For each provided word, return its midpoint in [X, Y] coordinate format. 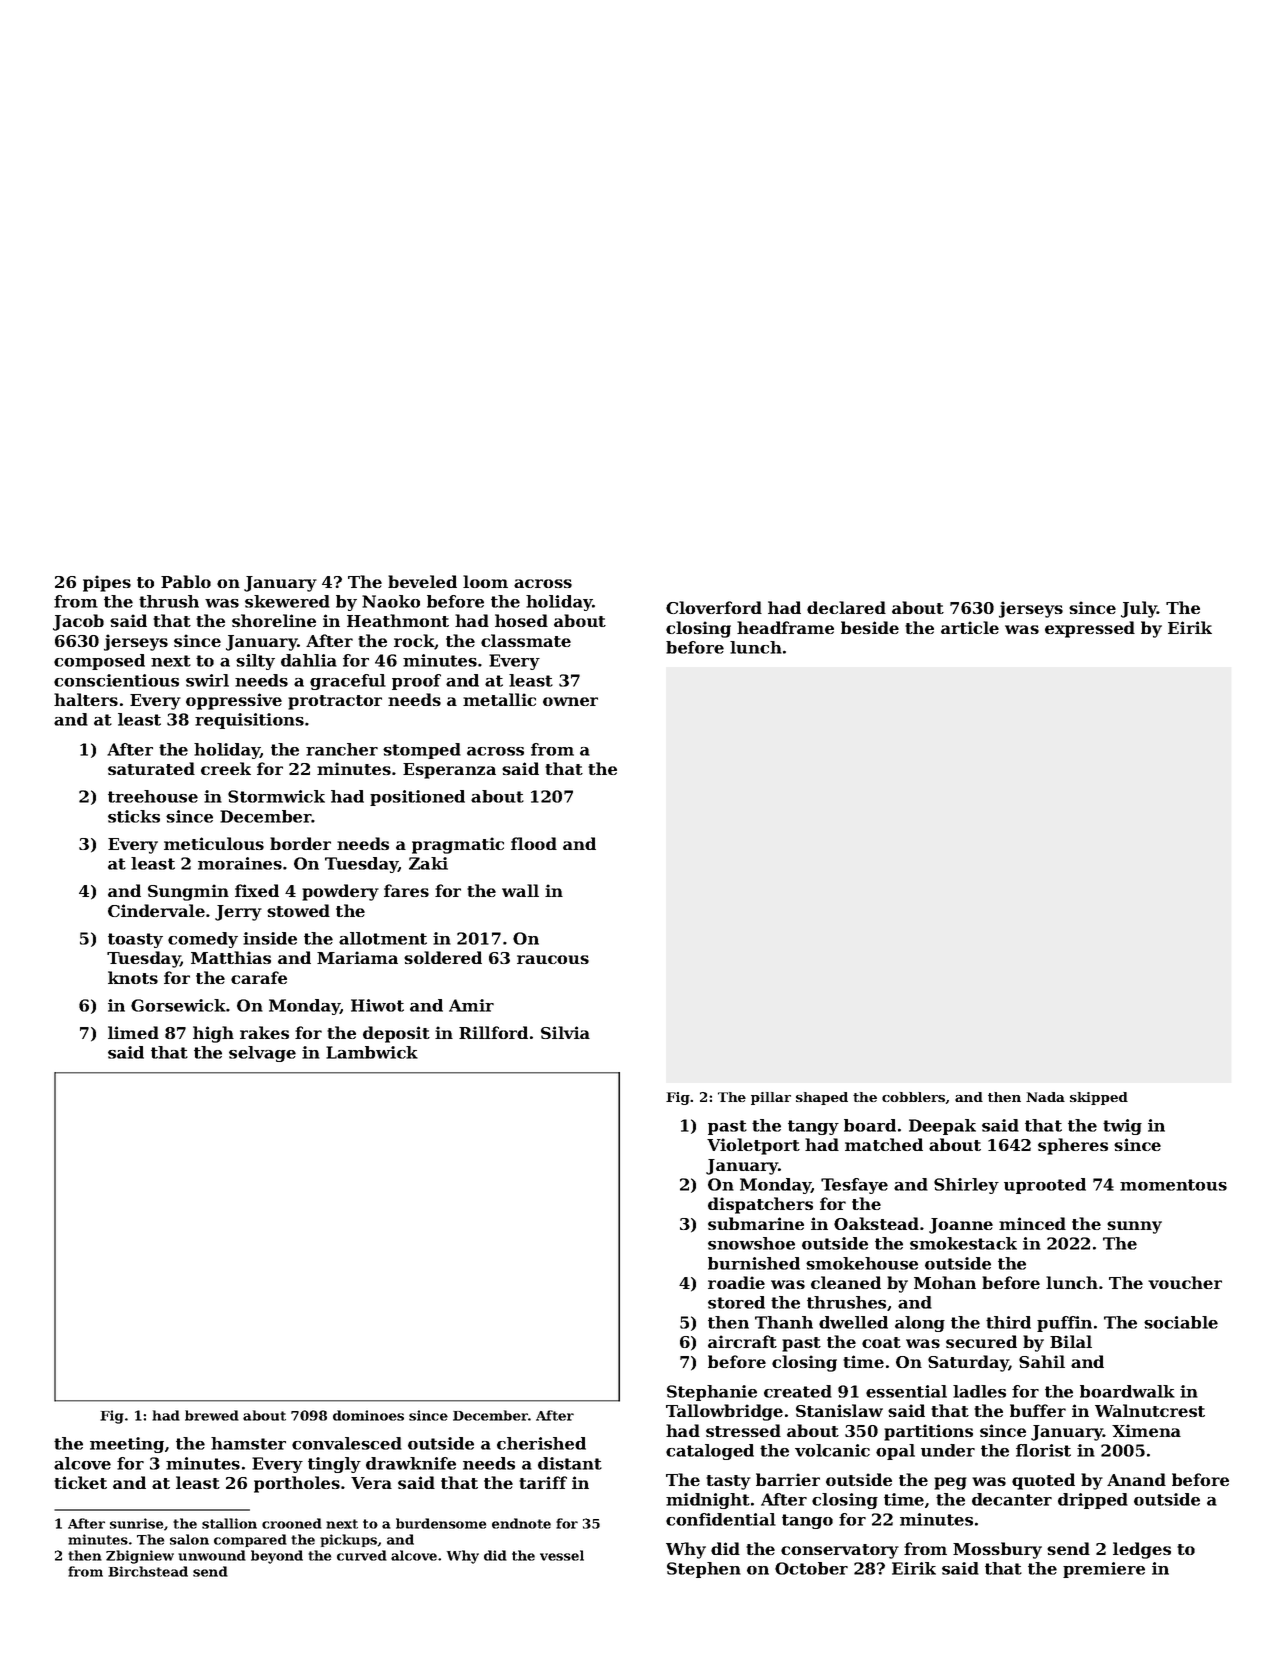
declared [846, 607]
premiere [1104, 1570]
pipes [107, 583]
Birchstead [148, 1571]
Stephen [704, 1570]
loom [485, 581]
